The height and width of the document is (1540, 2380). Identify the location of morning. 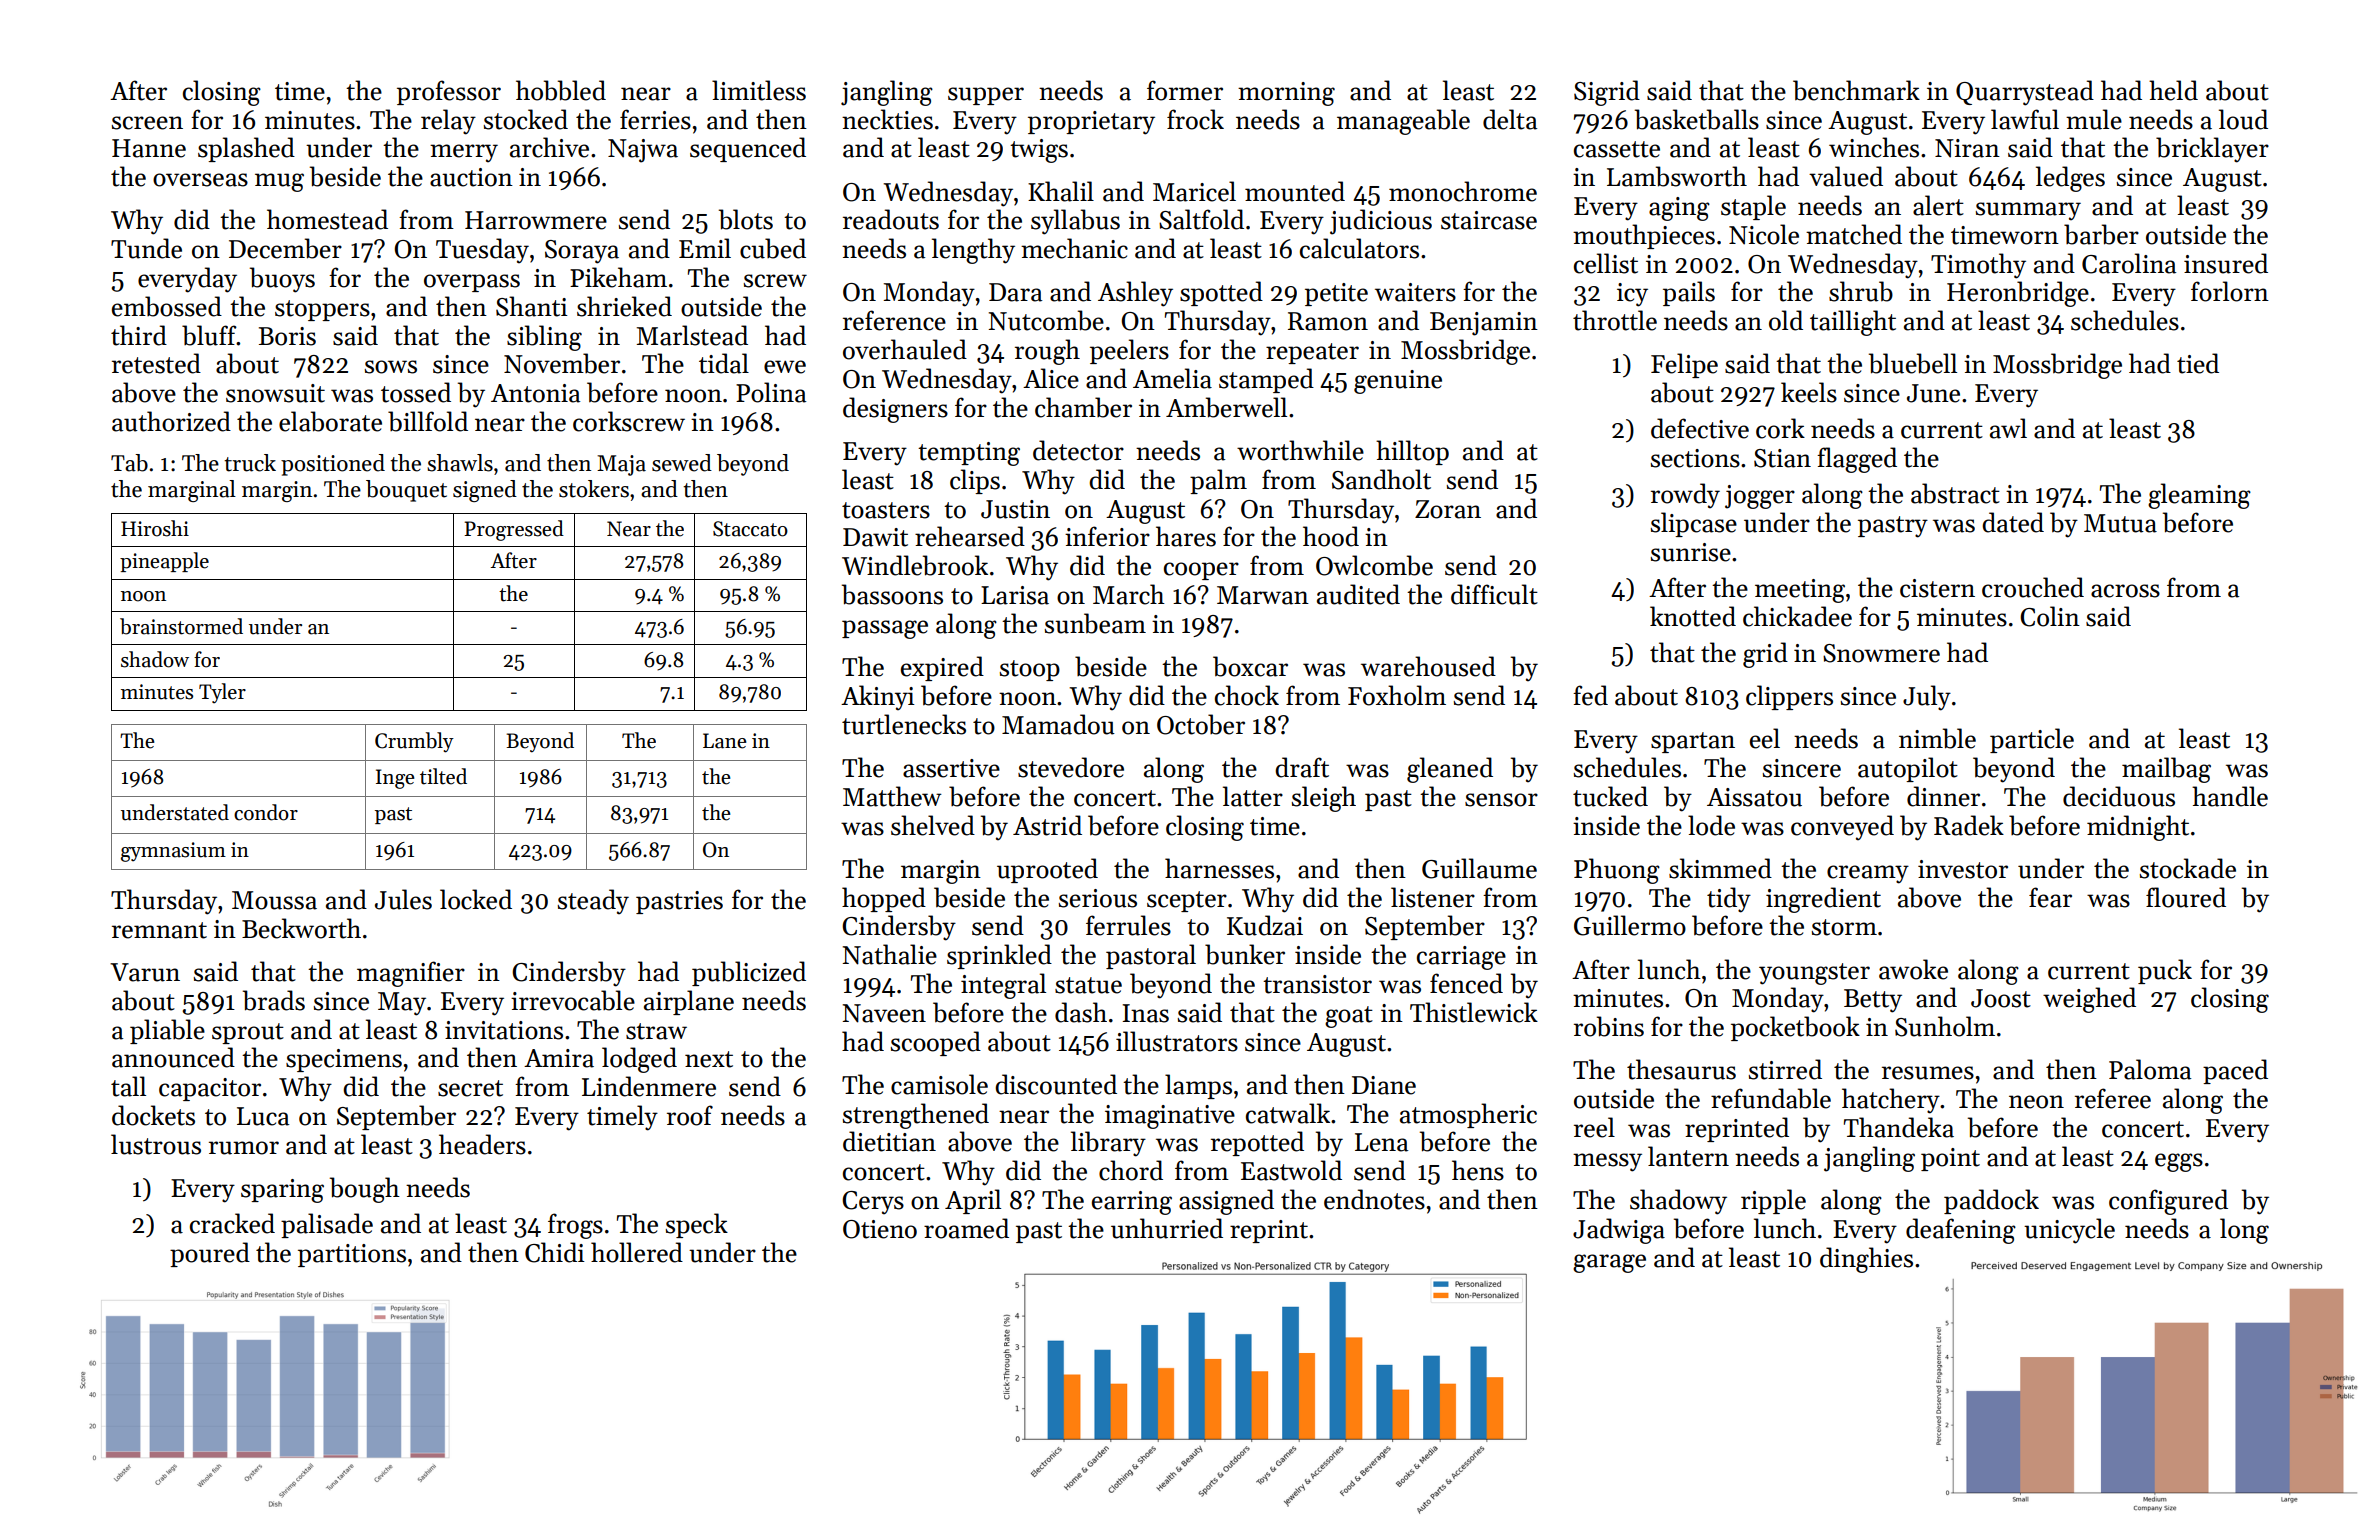
(1286, 94).
